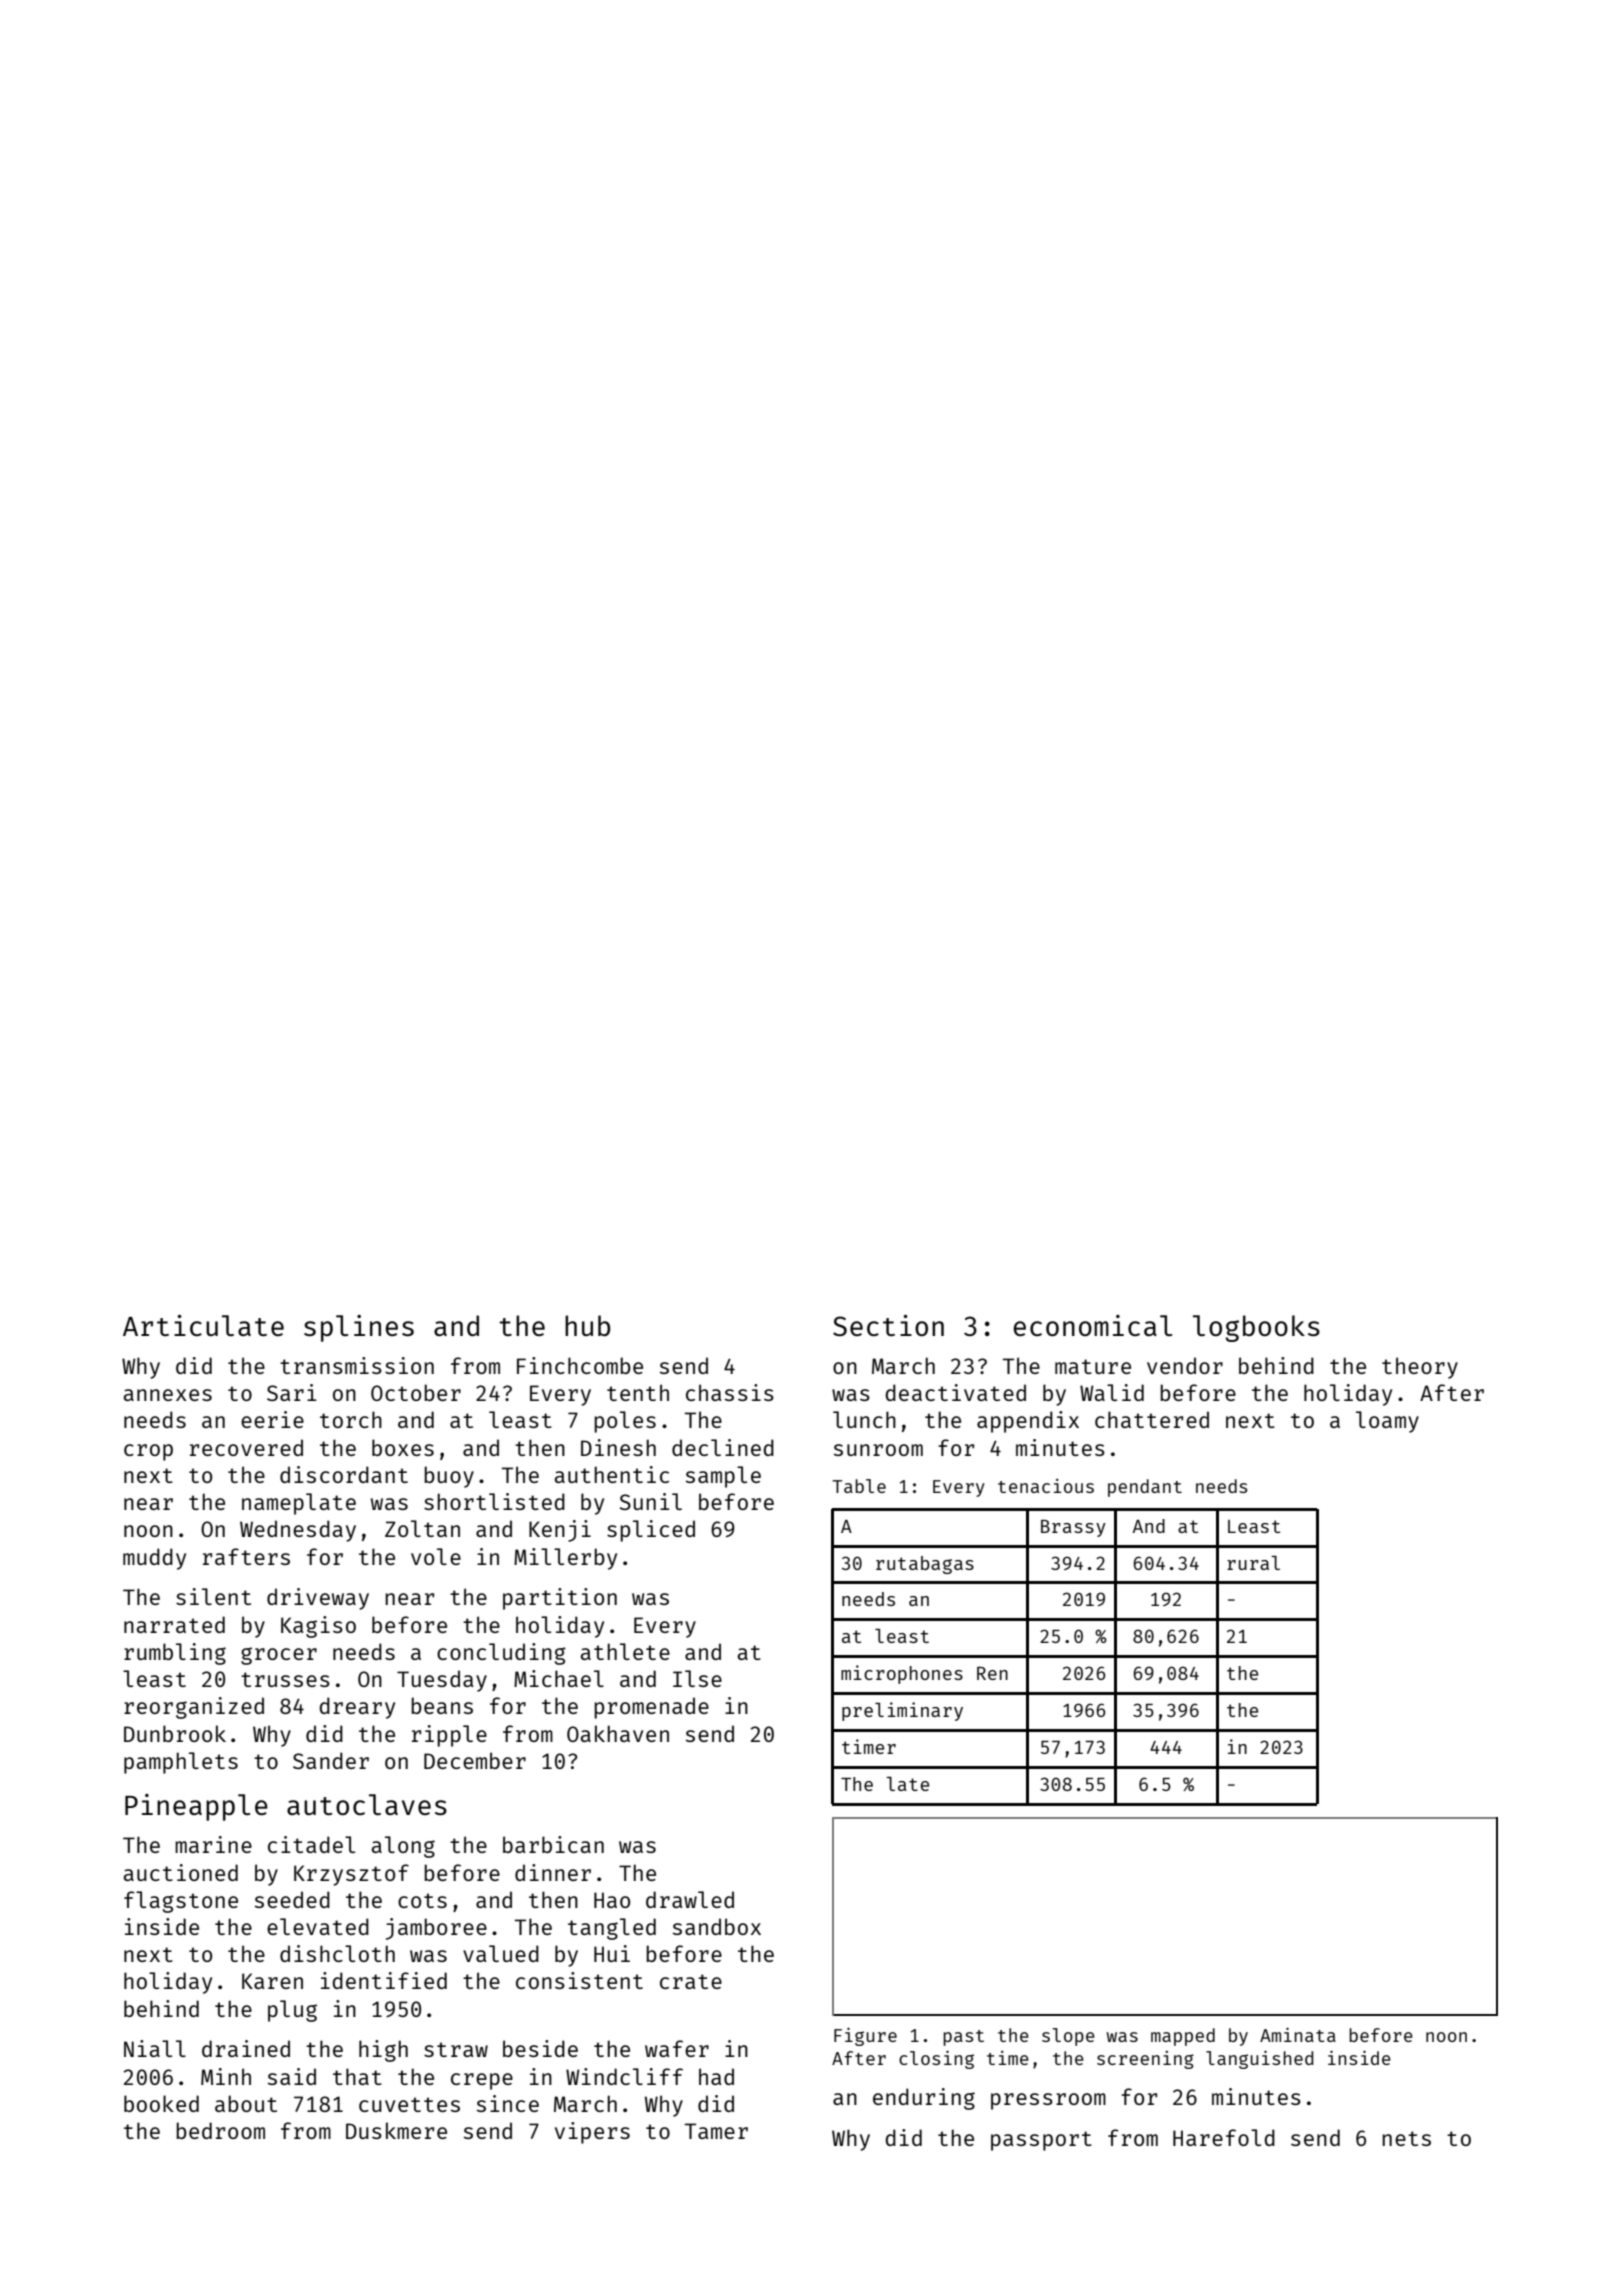  I want to click on spliced, so click(651, 1531).
